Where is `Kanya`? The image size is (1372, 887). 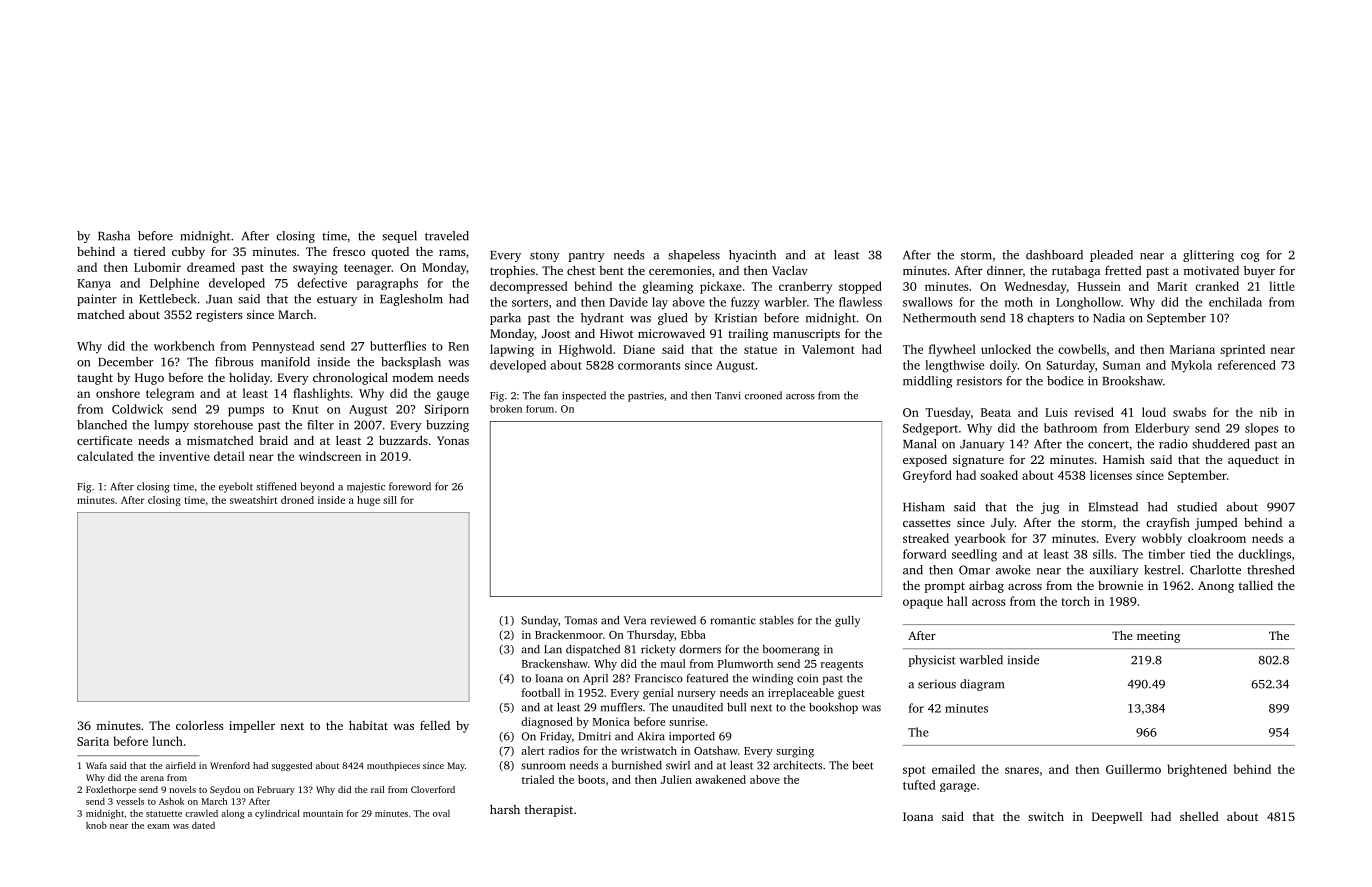
Kanya is located at coordinates (94, 285).
